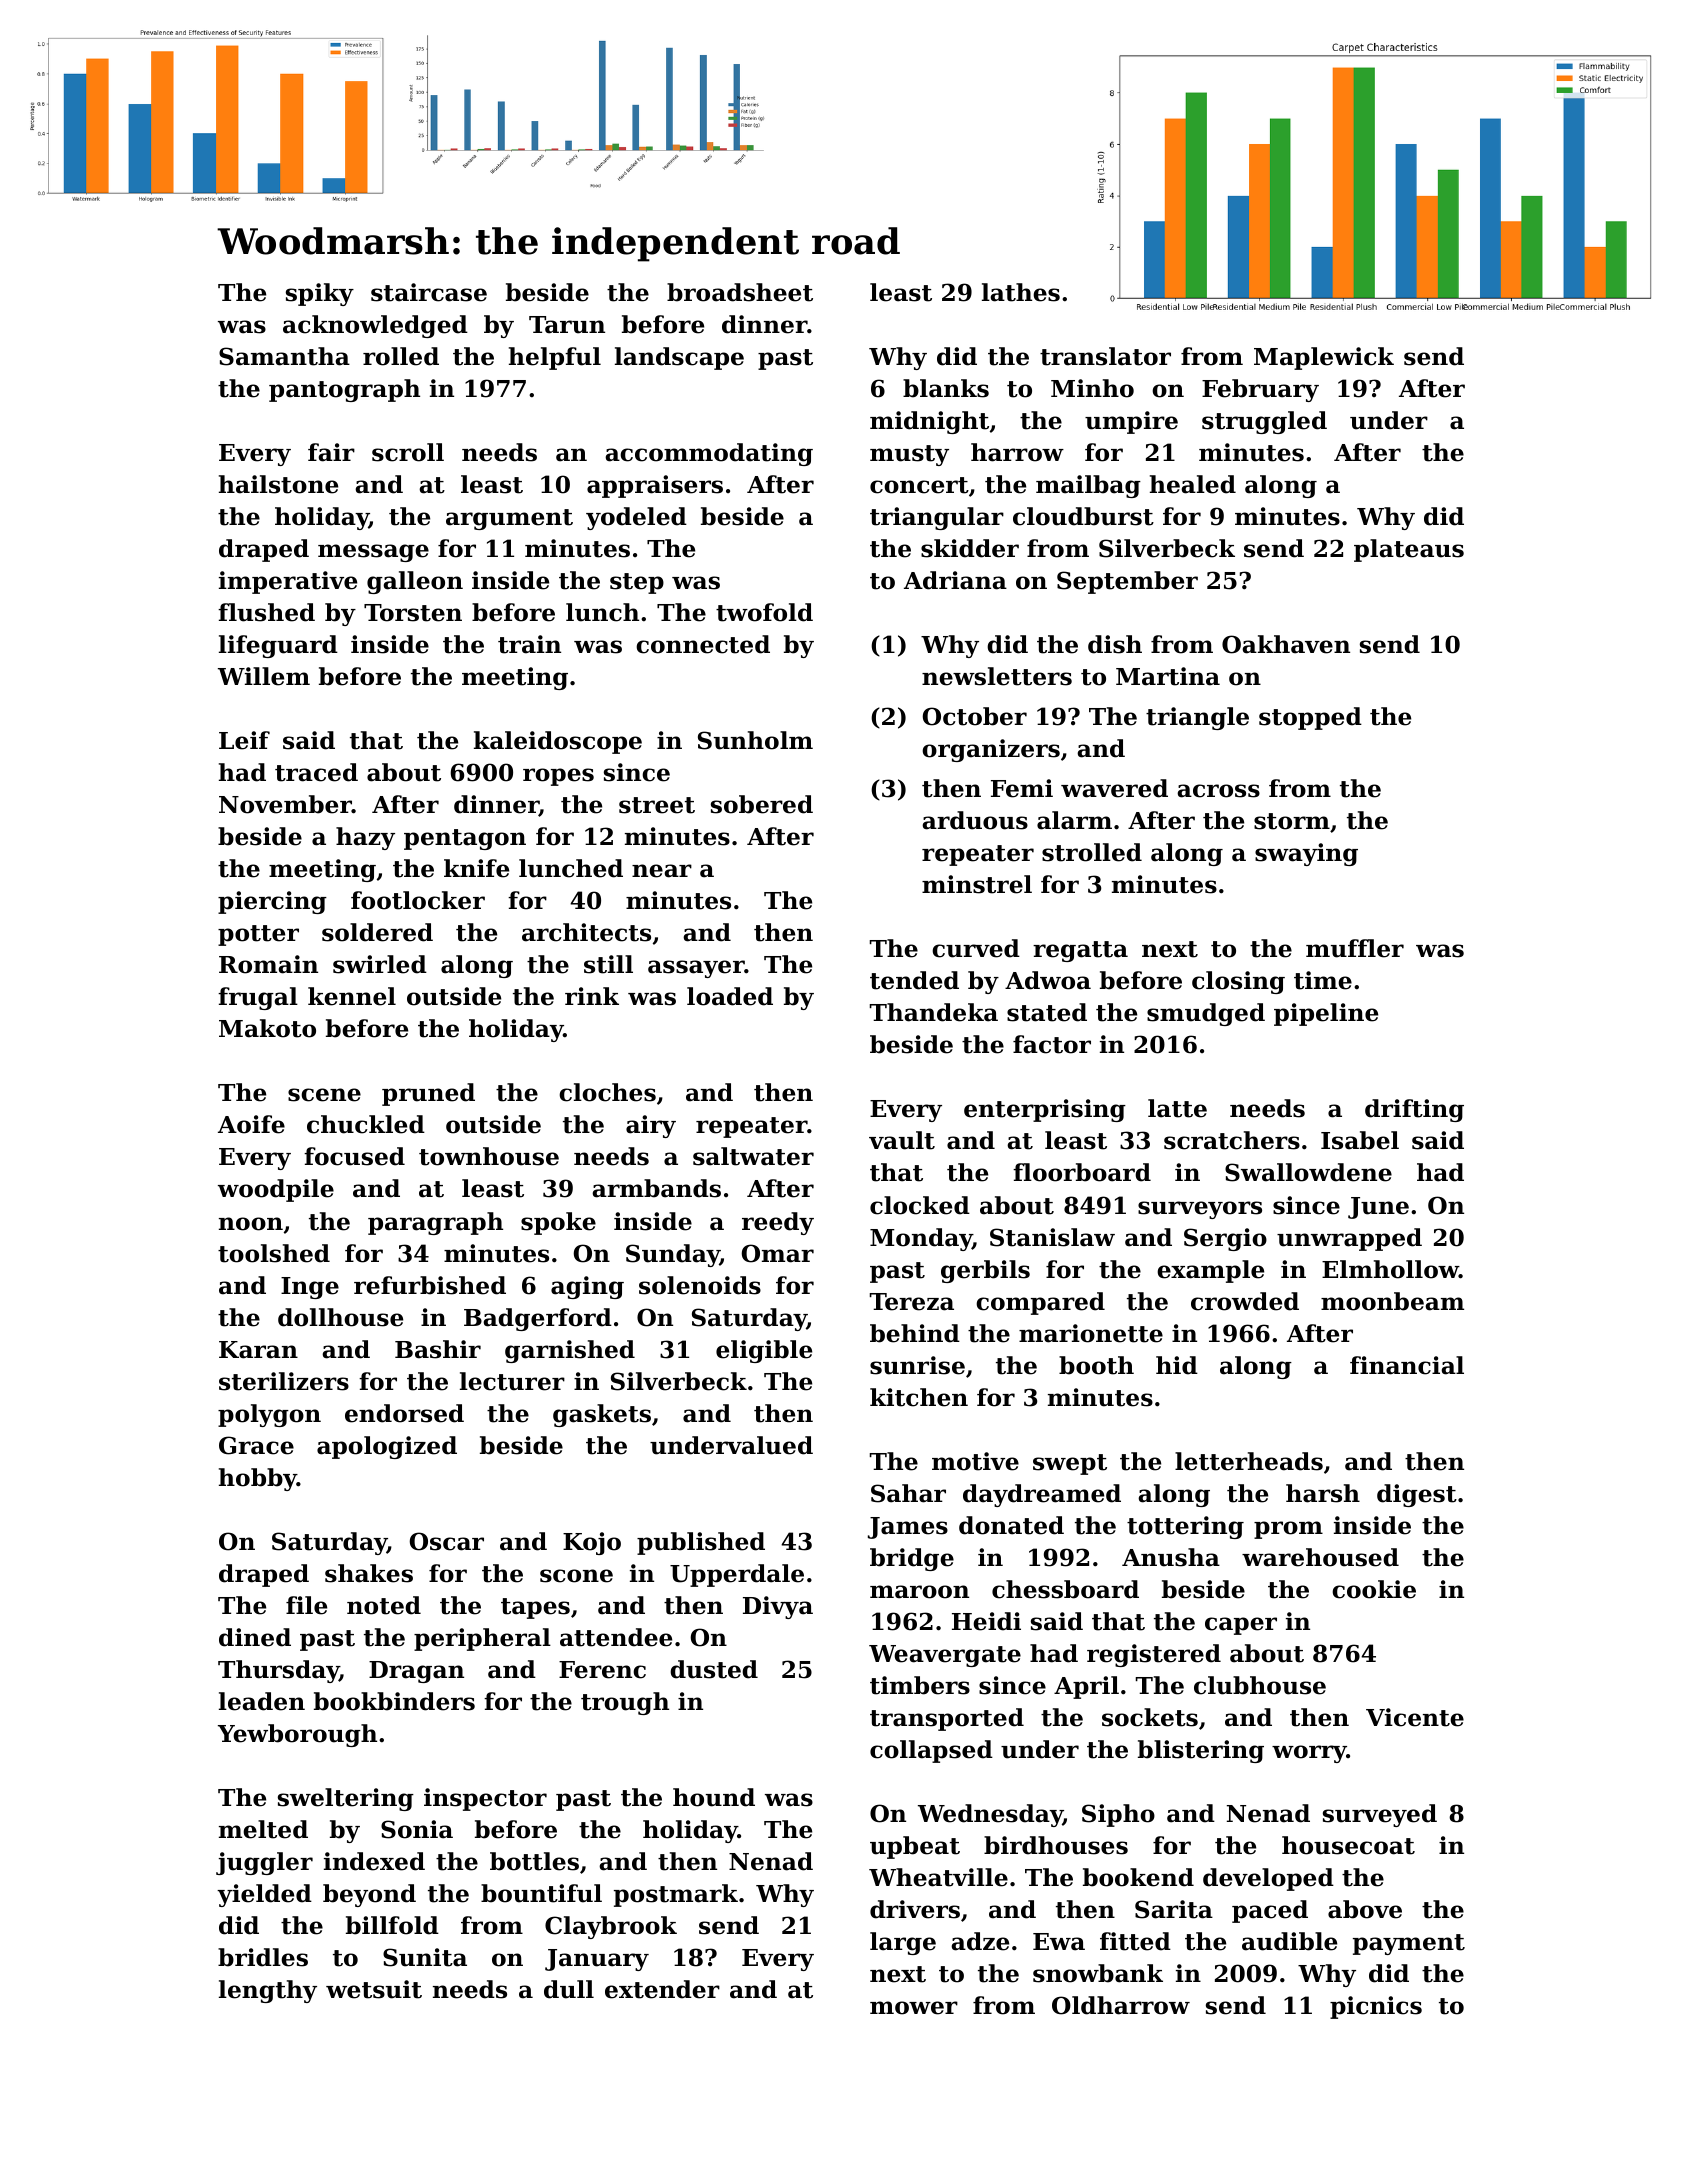  I want to click on midnight, so click(929, 422).
